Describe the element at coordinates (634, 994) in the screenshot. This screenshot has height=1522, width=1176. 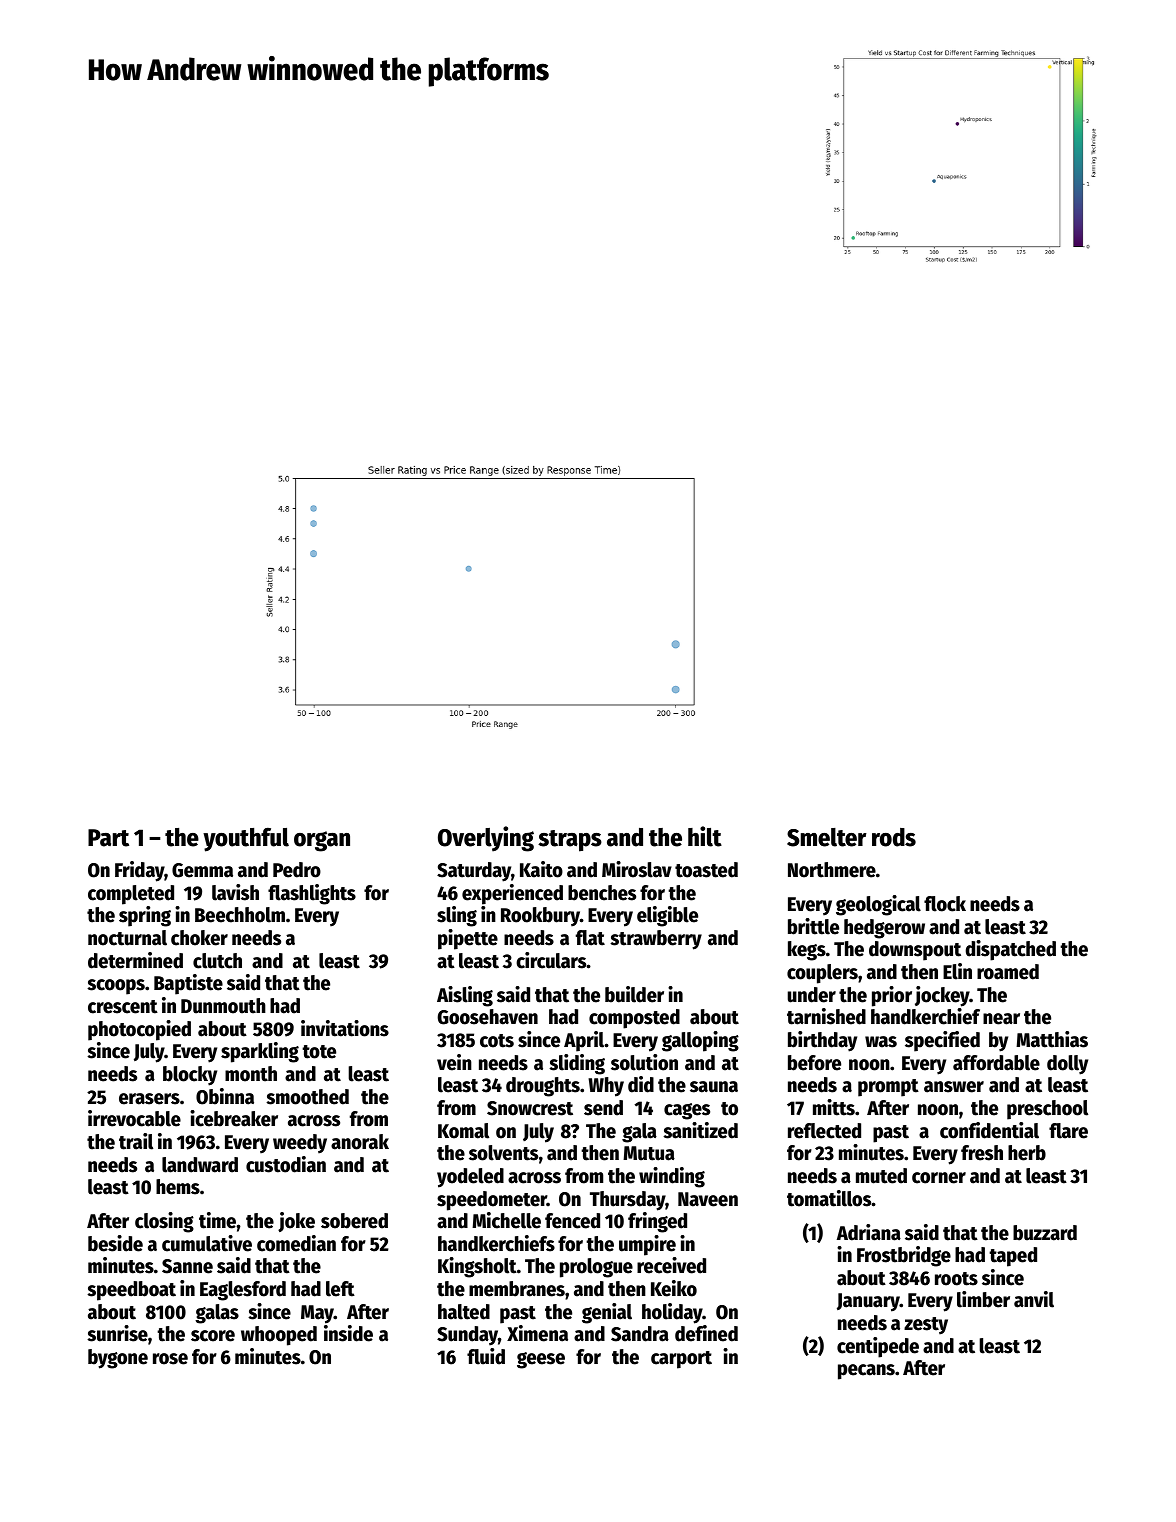
I see `builder` at that location.
